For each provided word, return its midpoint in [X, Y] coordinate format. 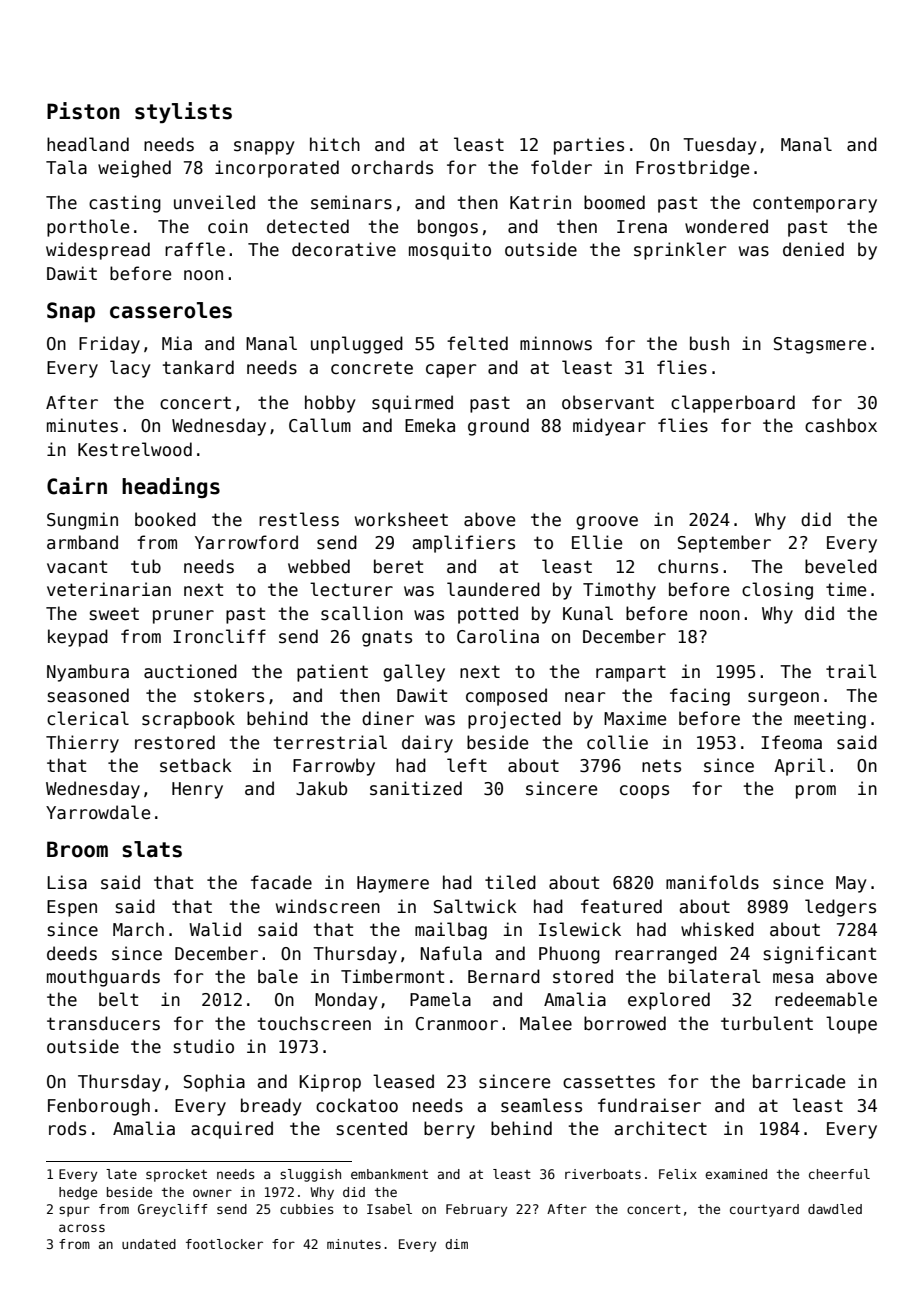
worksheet [401, 519]
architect [660, 1128]
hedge [78, 1193]
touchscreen [314, 1023]
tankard [198, 367]
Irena [642, 227]
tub [146, 566]
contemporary [815, 204]
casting [125, 204]
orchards [392, 167]
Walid [215, 929]
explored [669, 1001]
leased [403, 1081]
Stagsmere [820, 345]
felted [477, 343]
